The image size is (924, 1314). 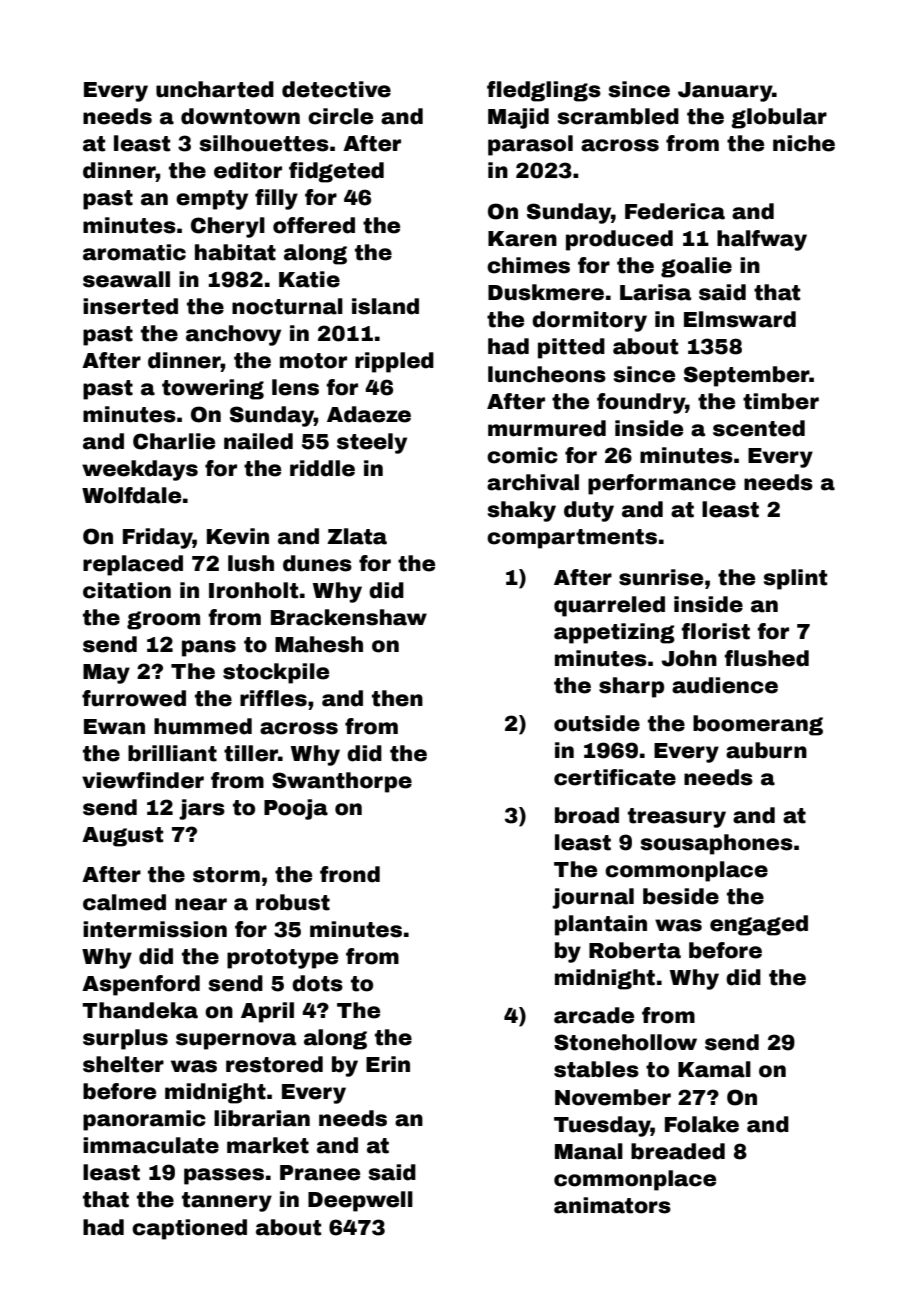 I want to click on fledglings, so click(x=544, y=91).
